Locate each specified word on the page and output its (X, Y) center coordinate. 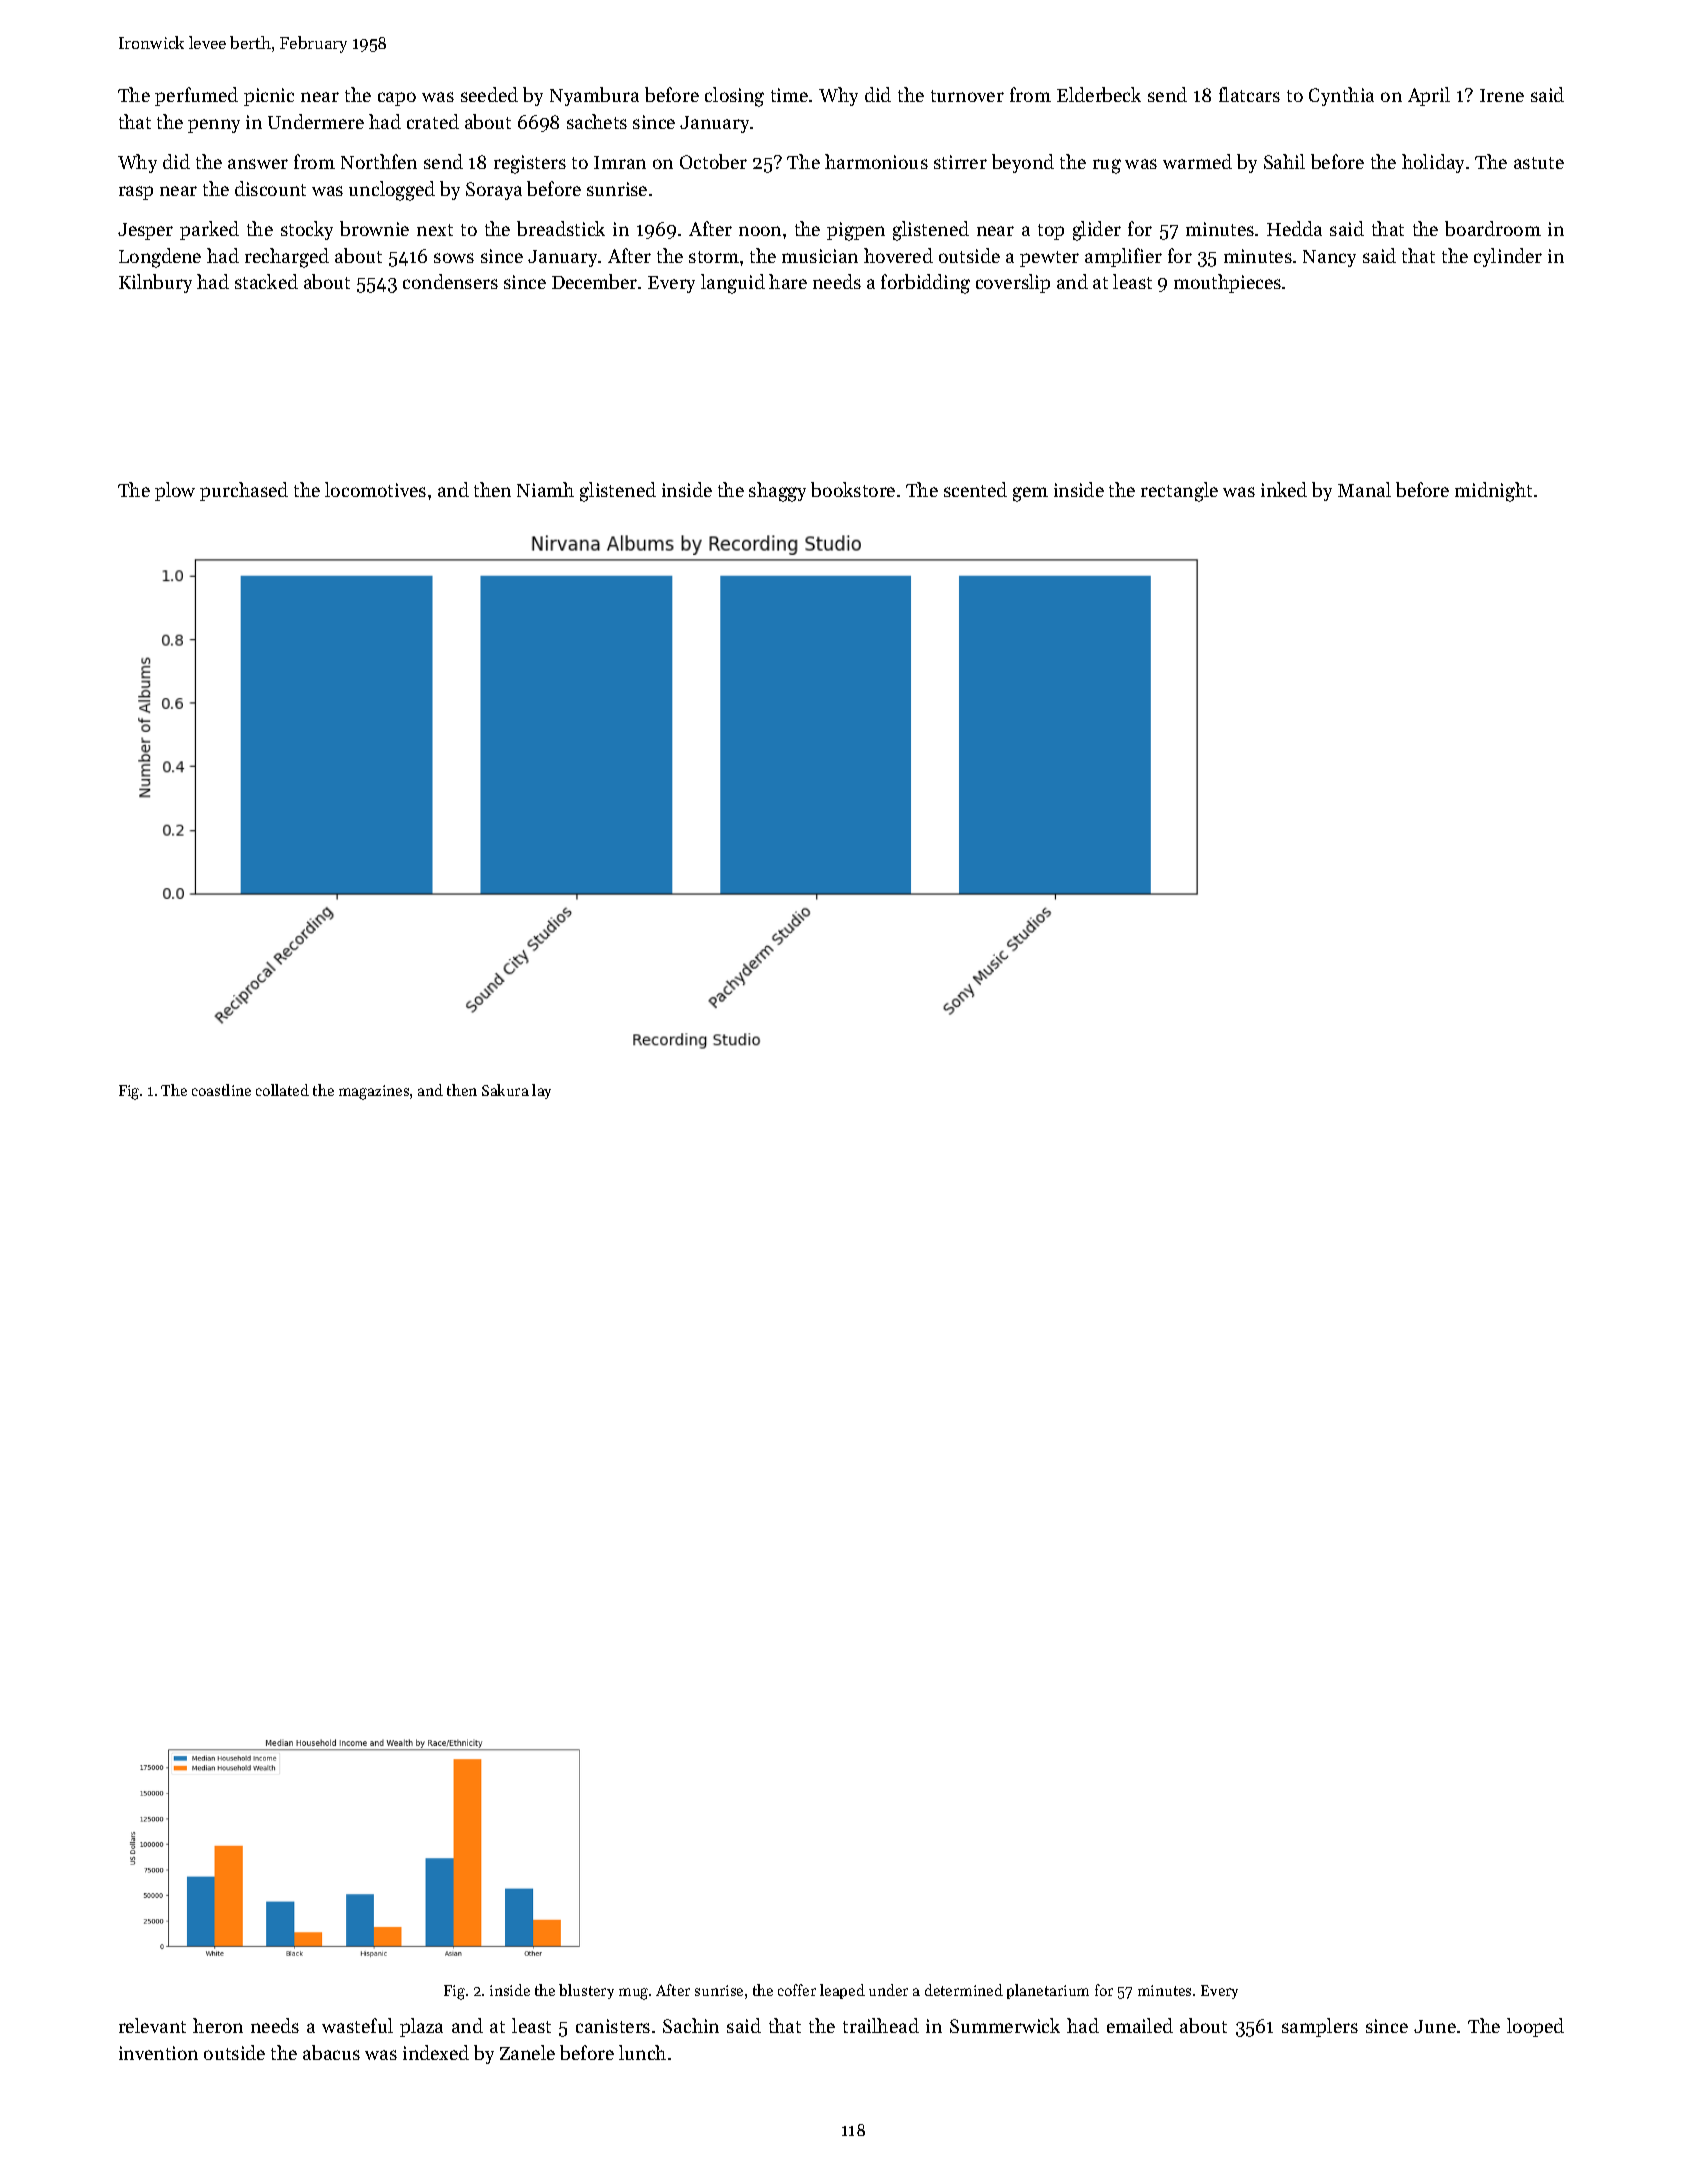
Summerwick (1005, 2025)
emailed (1140, 2025)
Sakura (505, 1090)
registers (530, 164)
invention (158, 2053)
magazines (374, 1092)
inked (1284, 489)
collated (282, 1090)
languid (733, 284)
